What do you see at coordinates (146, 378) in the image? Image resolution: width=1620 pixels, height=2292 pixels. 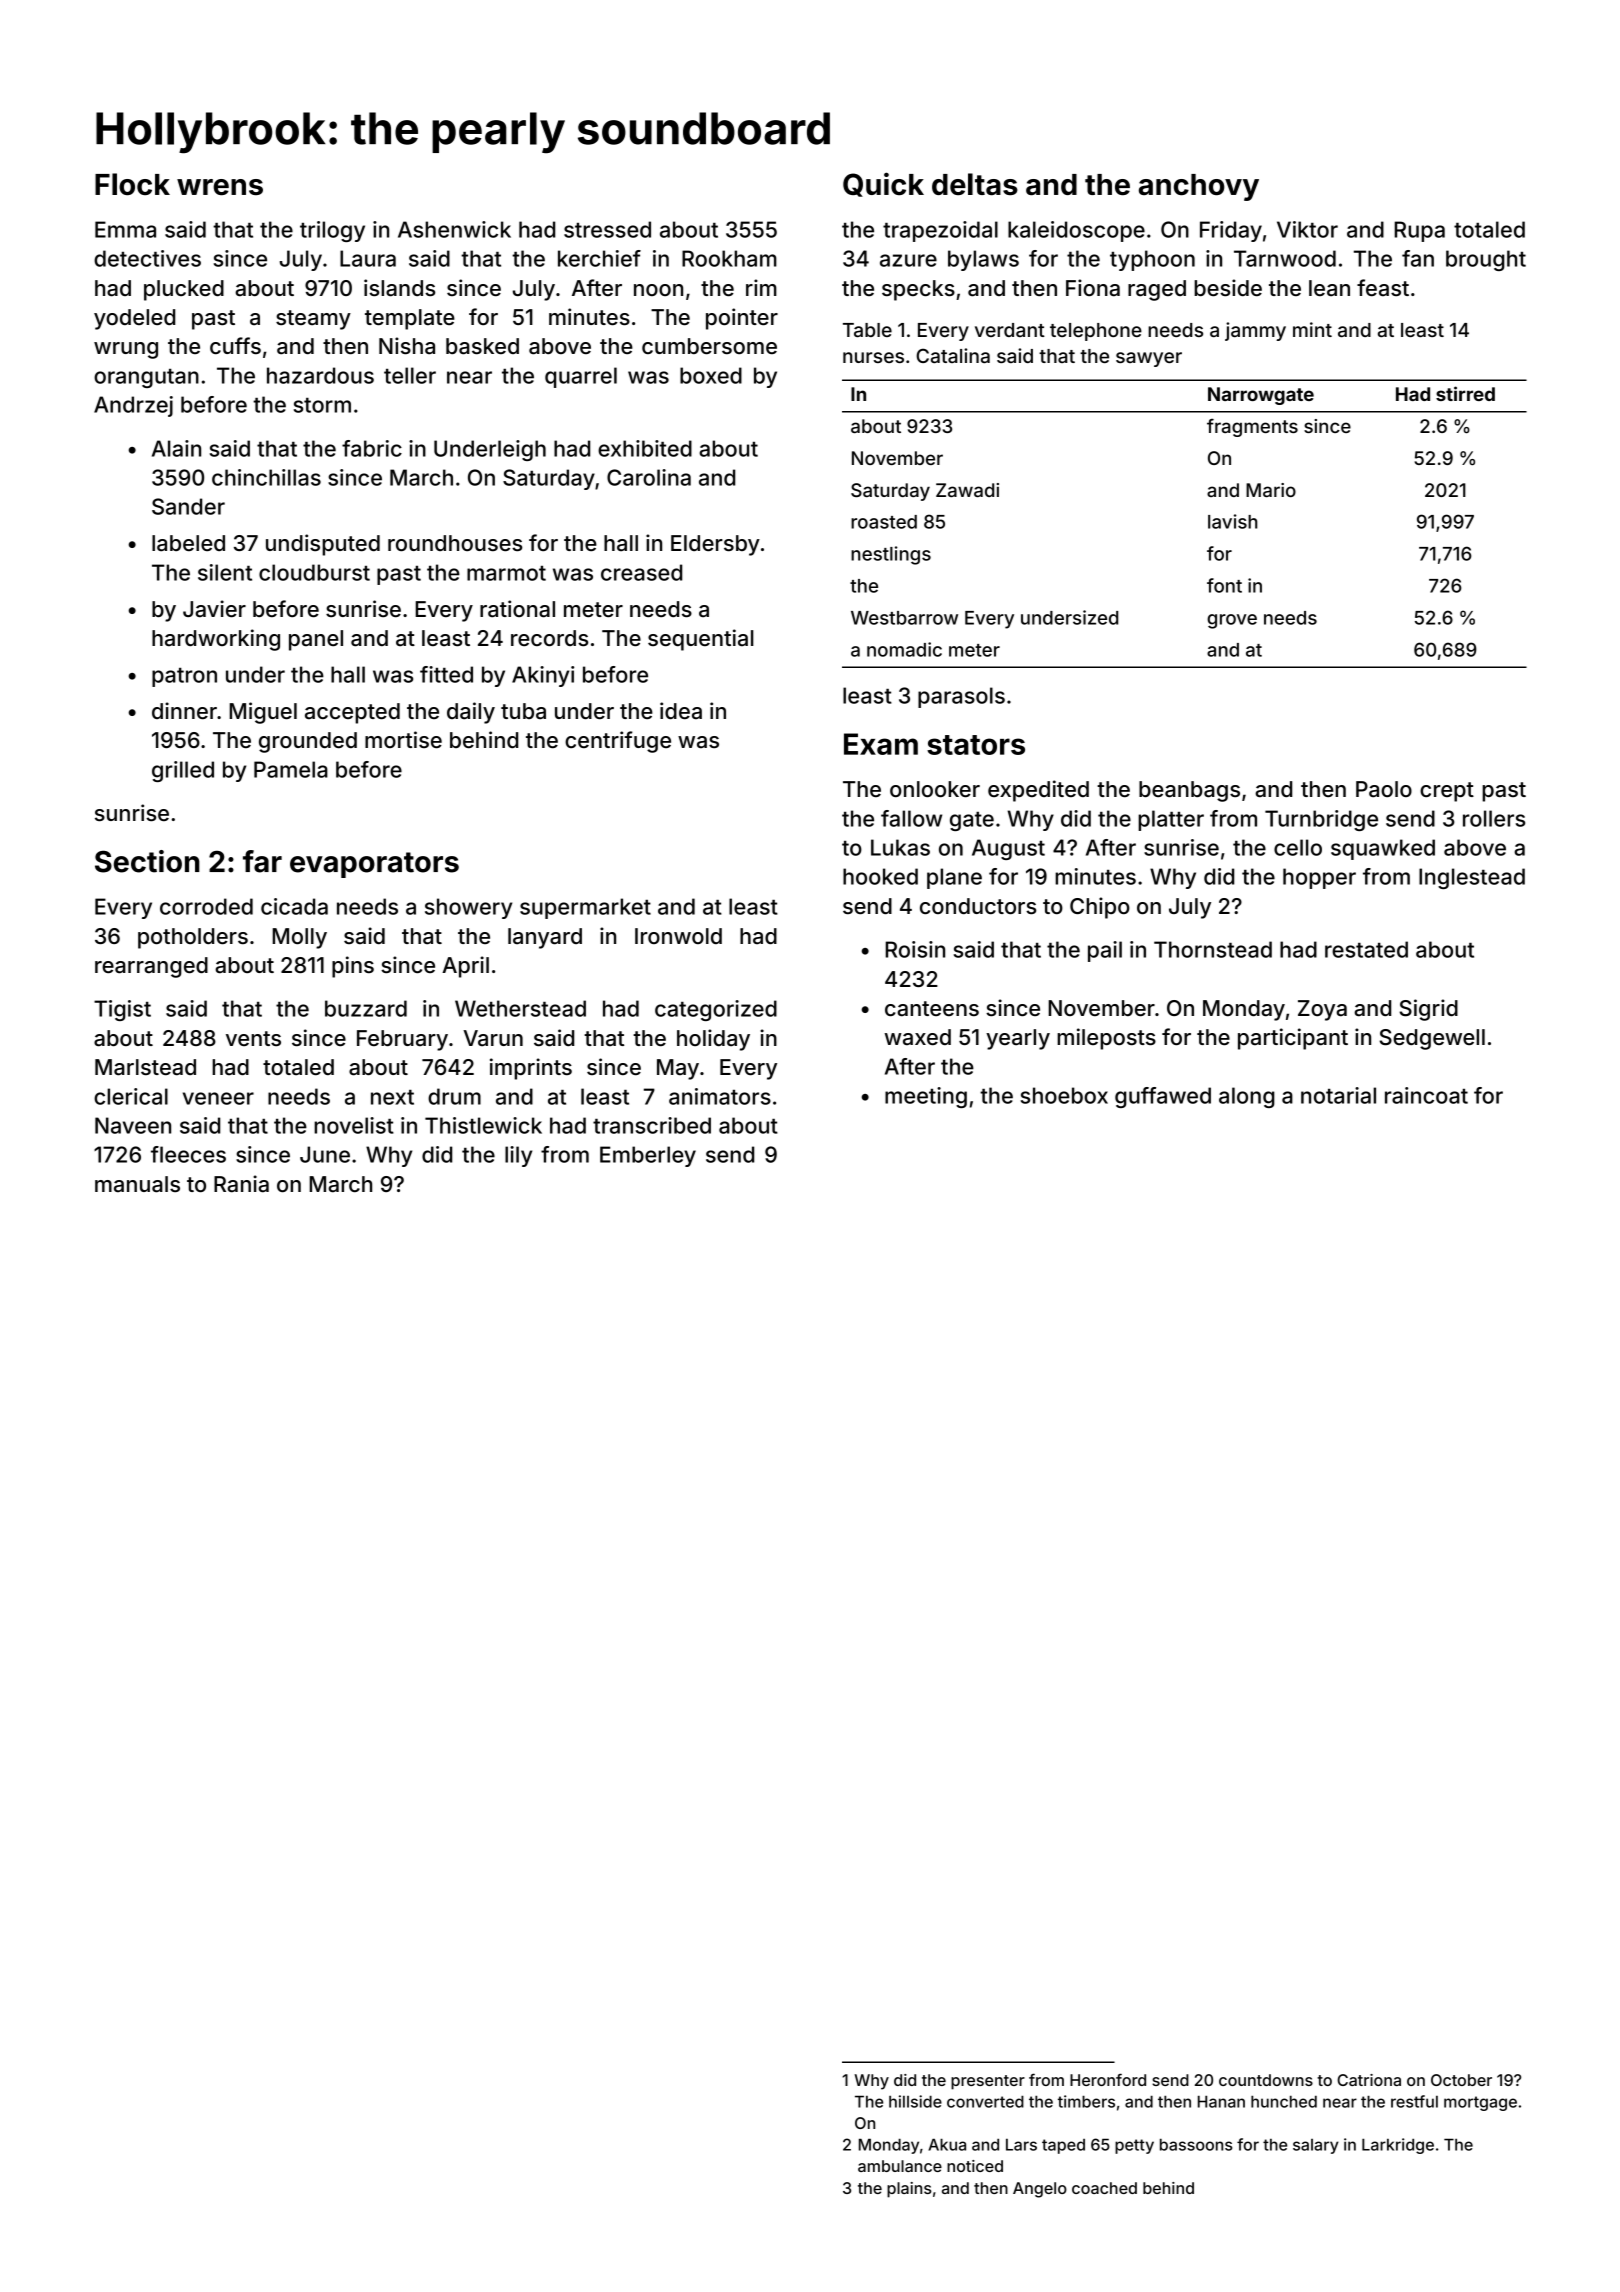 I see `orangutan` at bounding box center [146, 378].
